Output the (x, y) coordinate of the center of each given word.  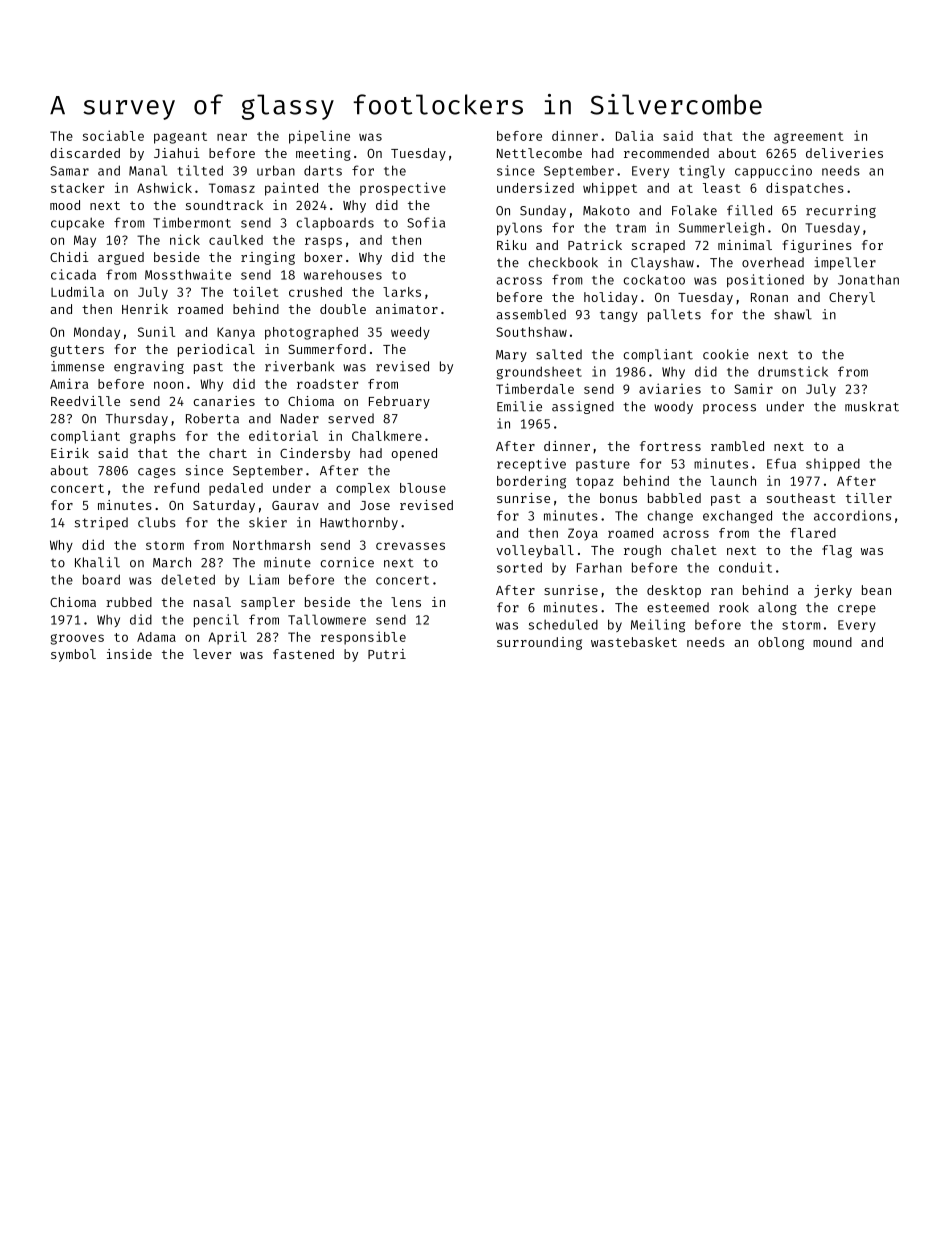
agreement (809, 138)
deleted (188, 579)
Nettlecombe (539, 153)
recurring (841, 211)
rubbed (129, 602)
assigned (583, 407)
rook (734, 607)
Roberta (212, 418)
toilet (256, 292)
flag (837, 551)
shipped (833, 464)
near (232, 137)
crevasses (410, 546)
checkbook (563, 262)
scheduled (563, 624)
